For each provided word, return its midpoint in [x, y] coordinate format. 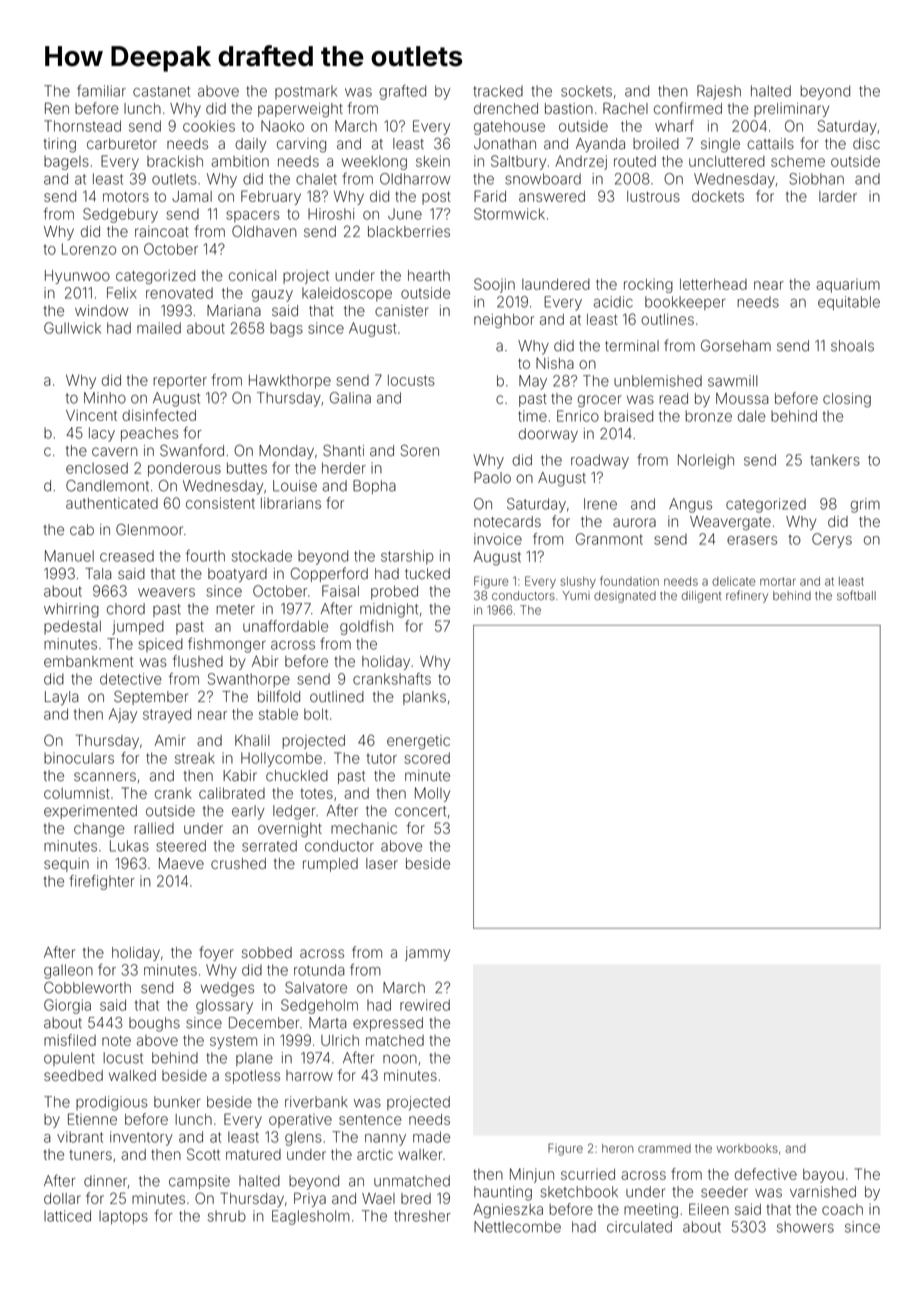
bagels [66, 163]
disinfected [159, 415]
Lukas [129, 846]
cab [82, 530]
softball [856, 595]
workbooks [747, 1148]
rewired [425, 1005]
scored [427, 758]
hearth [429, 275]
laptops [123, 1217]
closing [847, 400]
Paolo [492, 478]
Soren [420, 450]
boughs [154, 1024]
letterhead [713, 284]
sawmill [733, 381]
